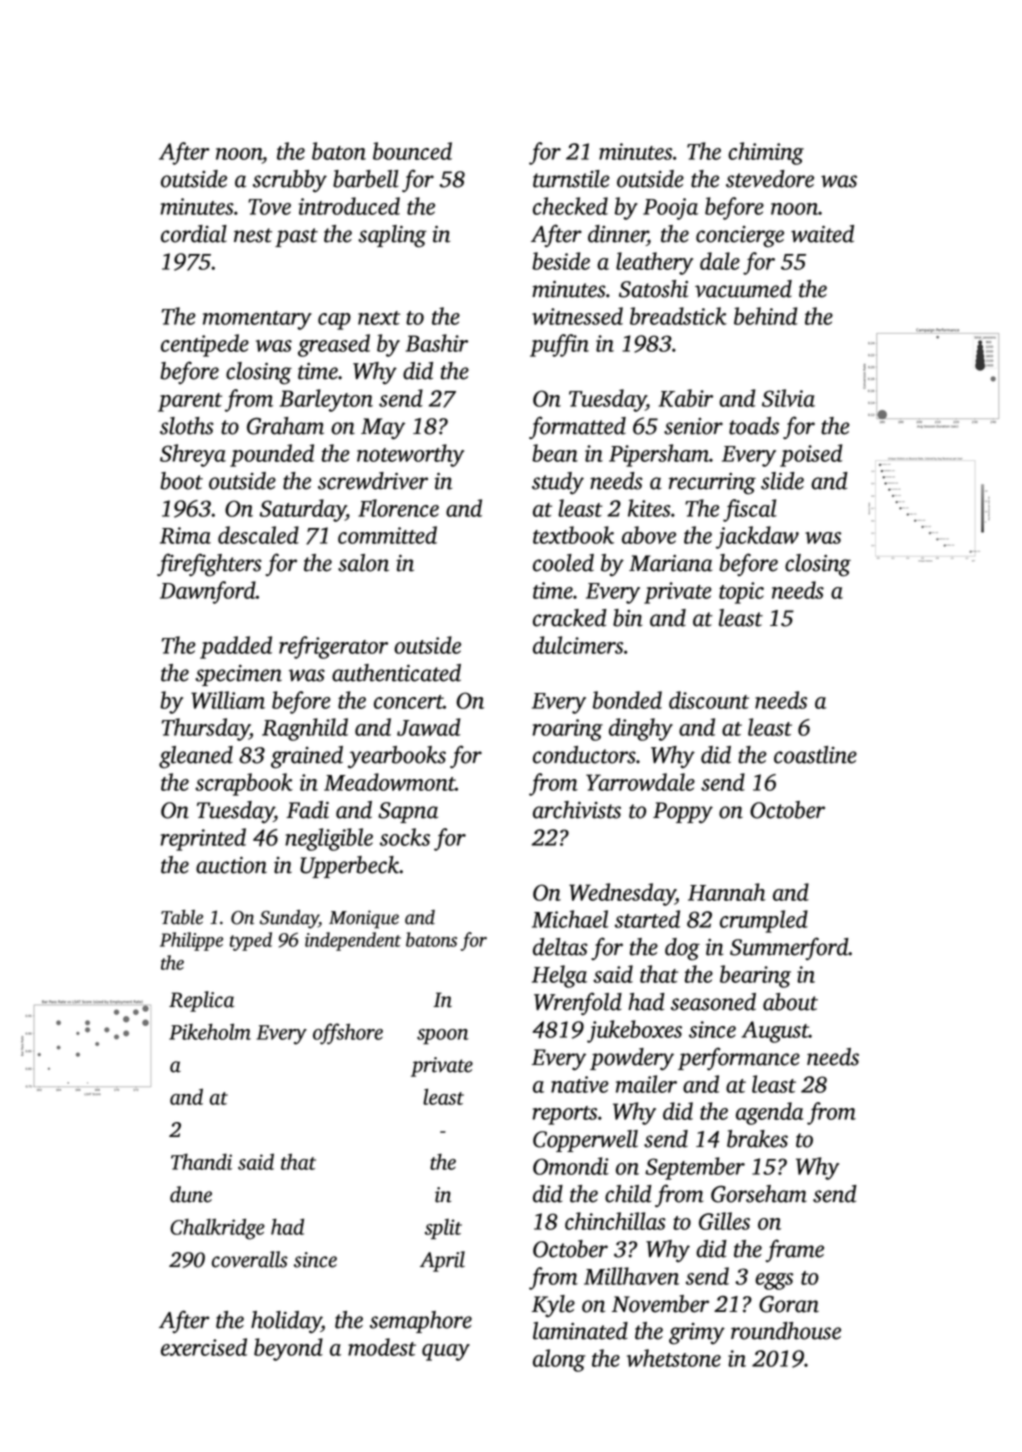 The width and height of the screenshot is (1022, 1452). Describe the element at coordinates (442, 1036) in the screenshot. I see `spoon` at that location.
